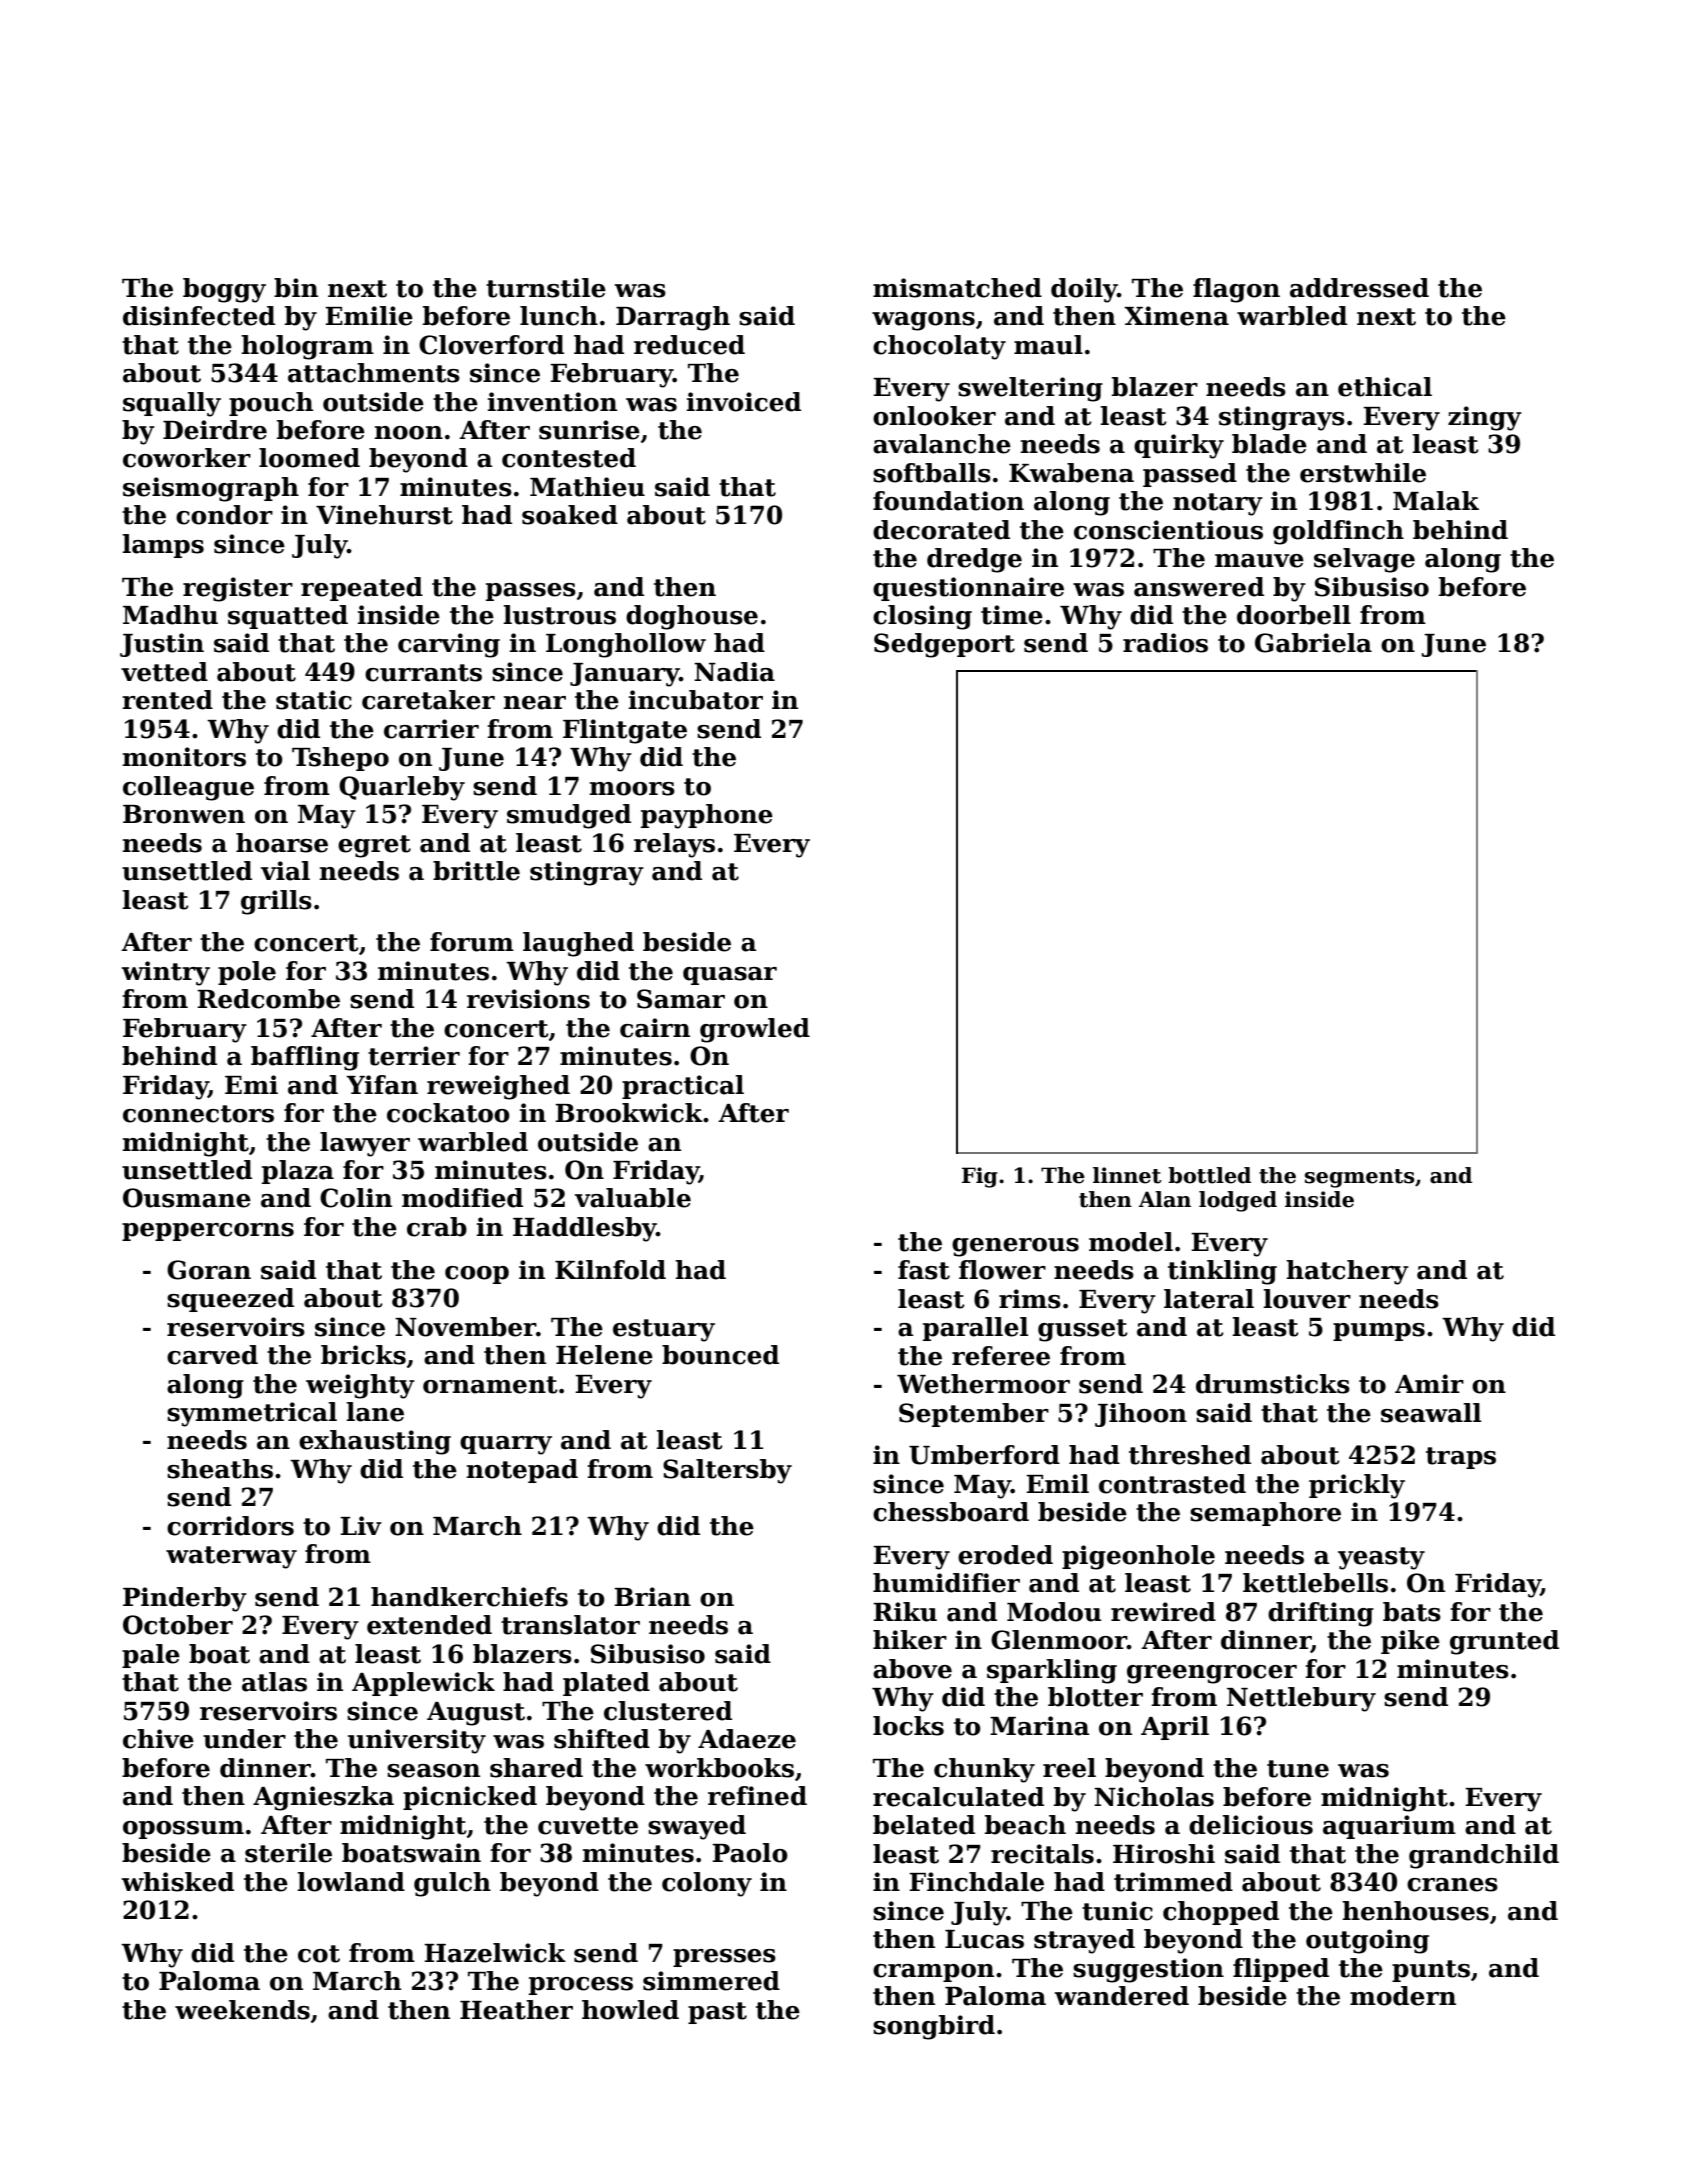  What do you see at coordinates (242, 2010) in the document?
I see `weekends` at bounding box center [242, 2010].
